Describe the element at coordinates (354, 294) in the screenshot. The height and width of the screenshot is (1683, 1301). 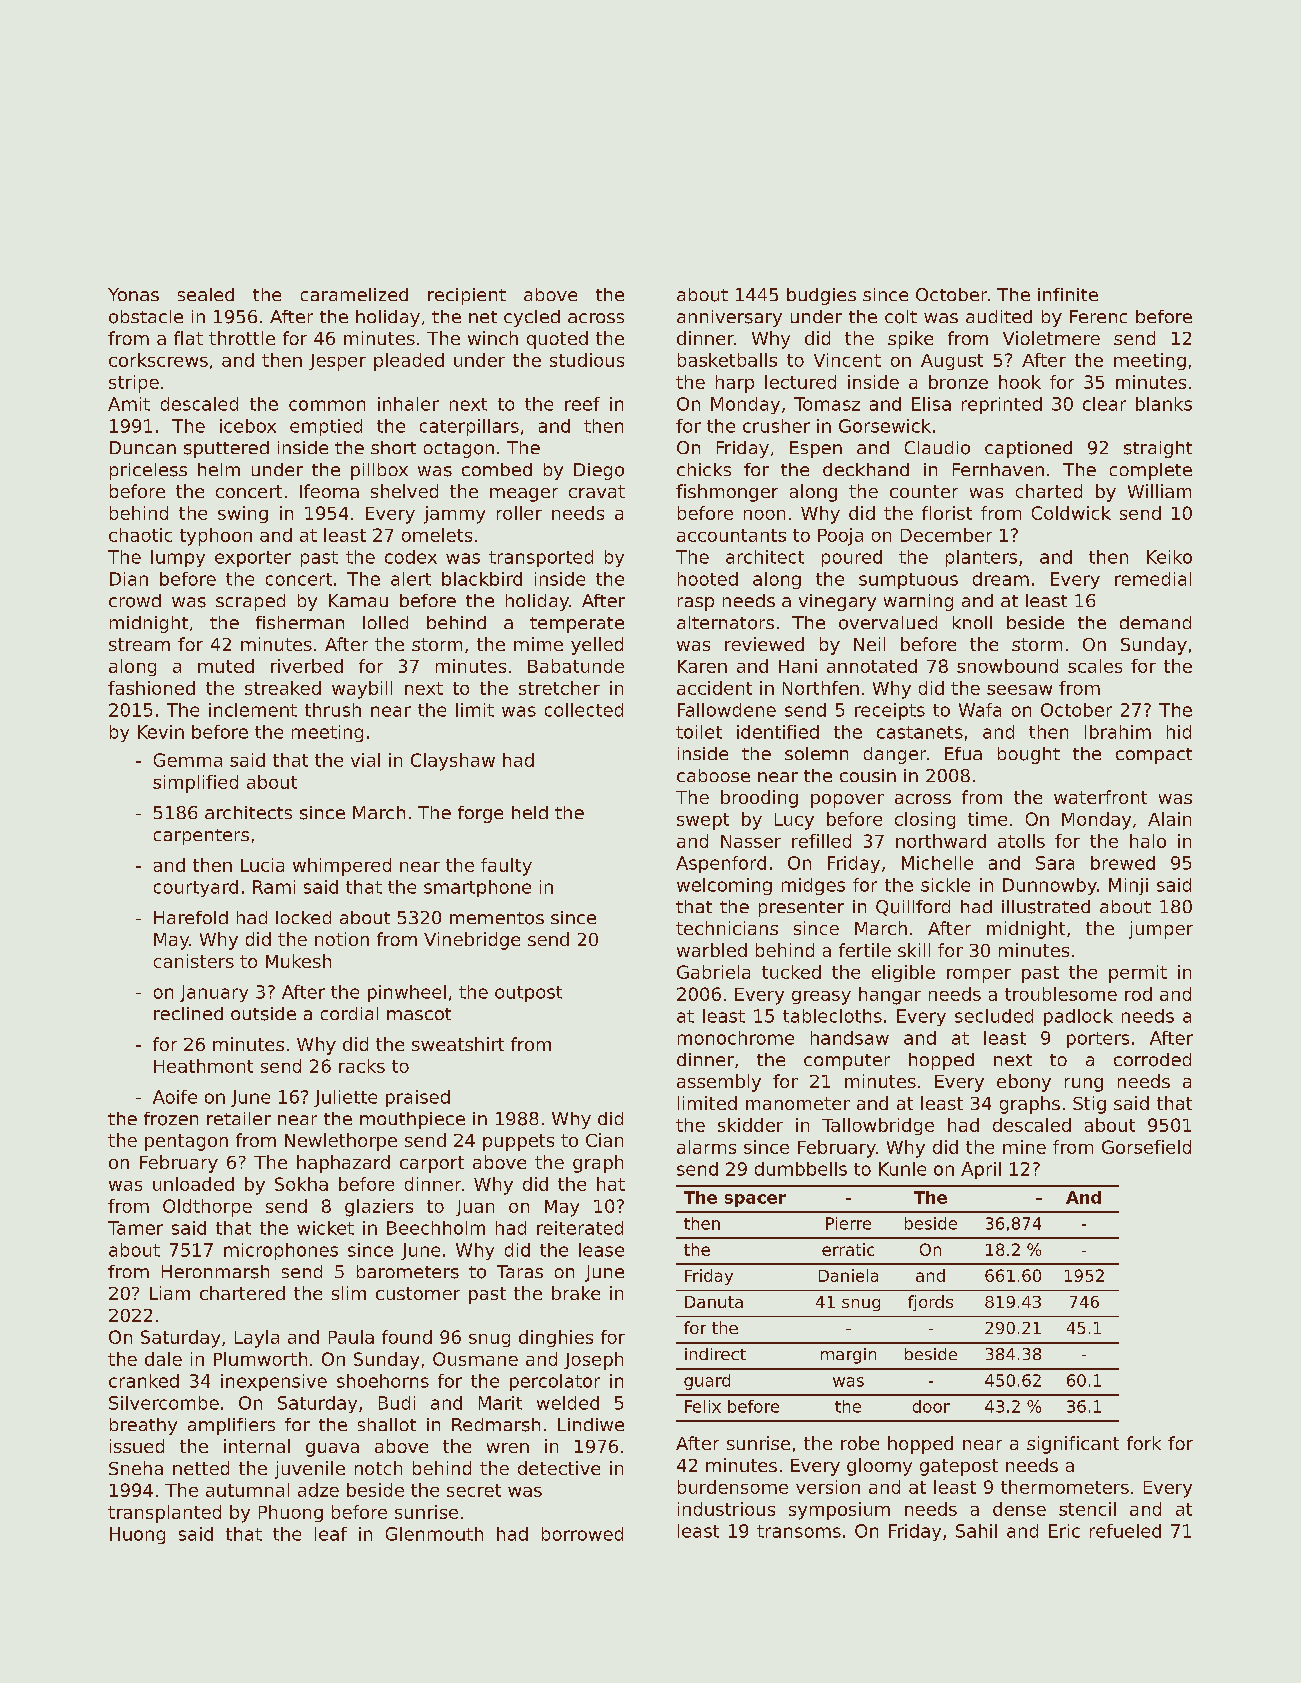
I see `caramelized` at that location.
